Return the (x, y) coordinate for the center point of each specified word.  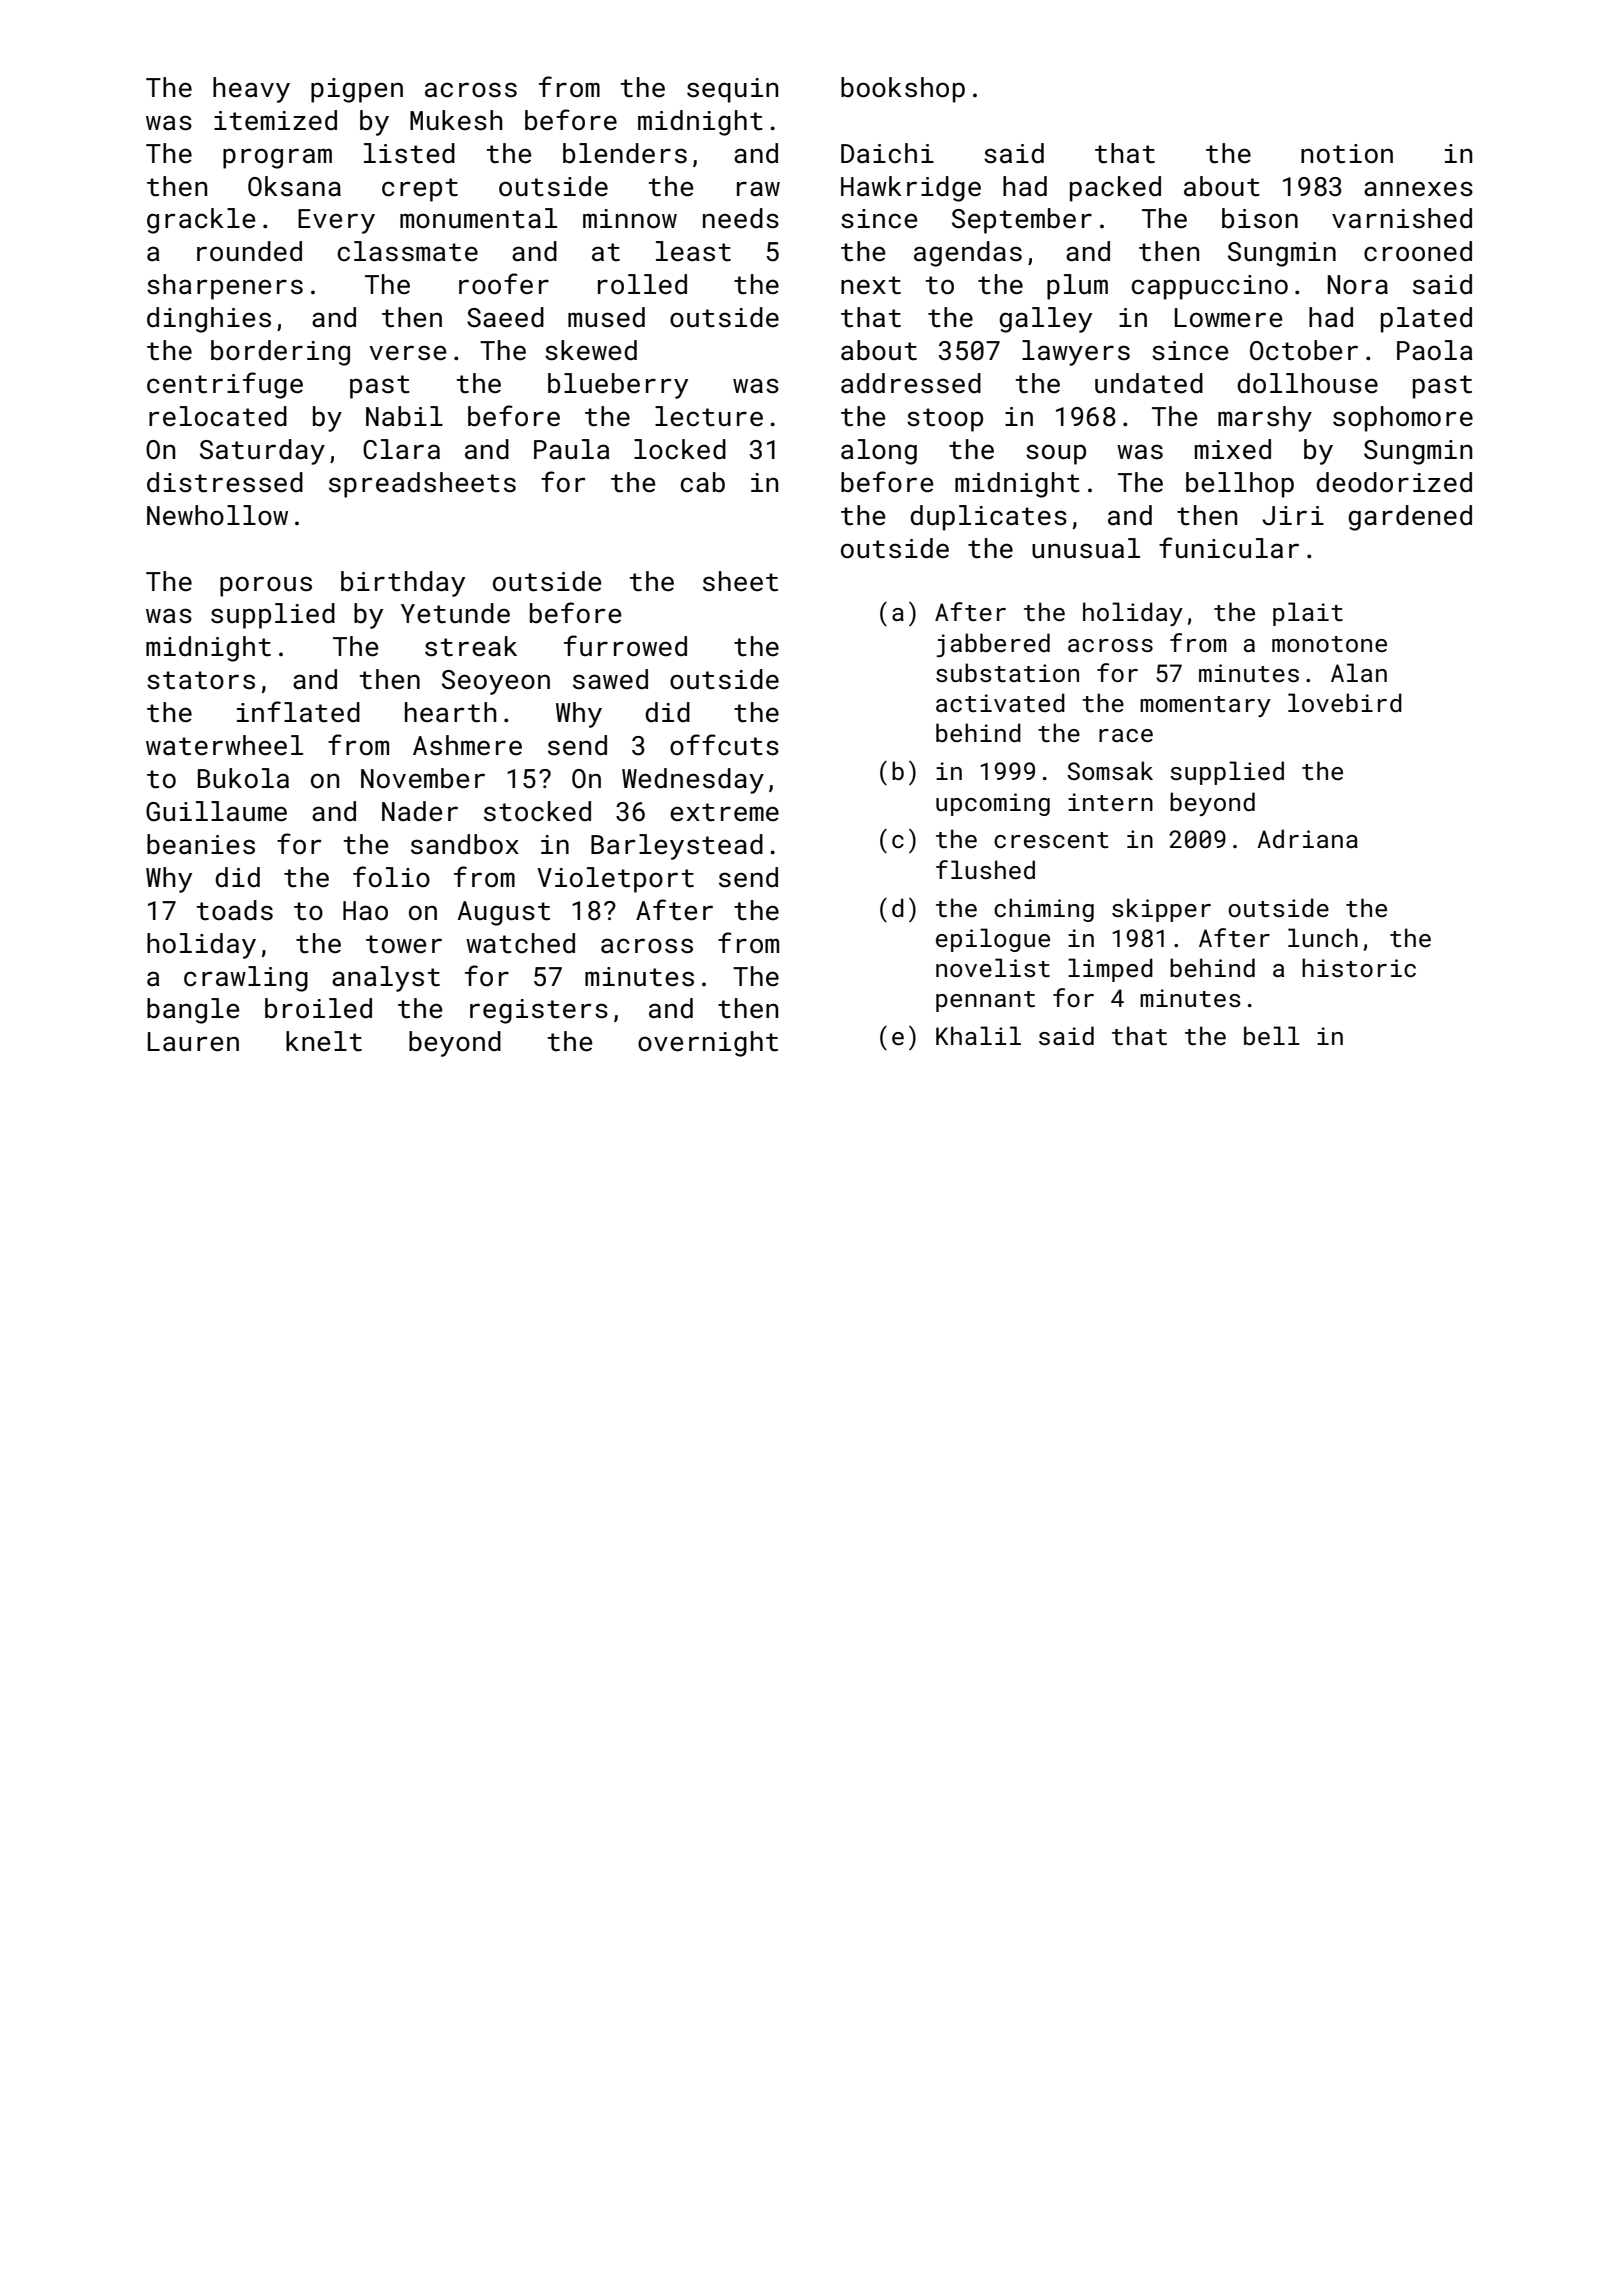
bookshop (903, 90)
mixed (1233, 449)
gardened (1410, 518)
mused (606, 317)
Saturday (262, 452)
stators (201, 680)
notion (1347, 154)
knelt (324, 1041)
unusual (1086, 548)
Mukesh (456, 120)
